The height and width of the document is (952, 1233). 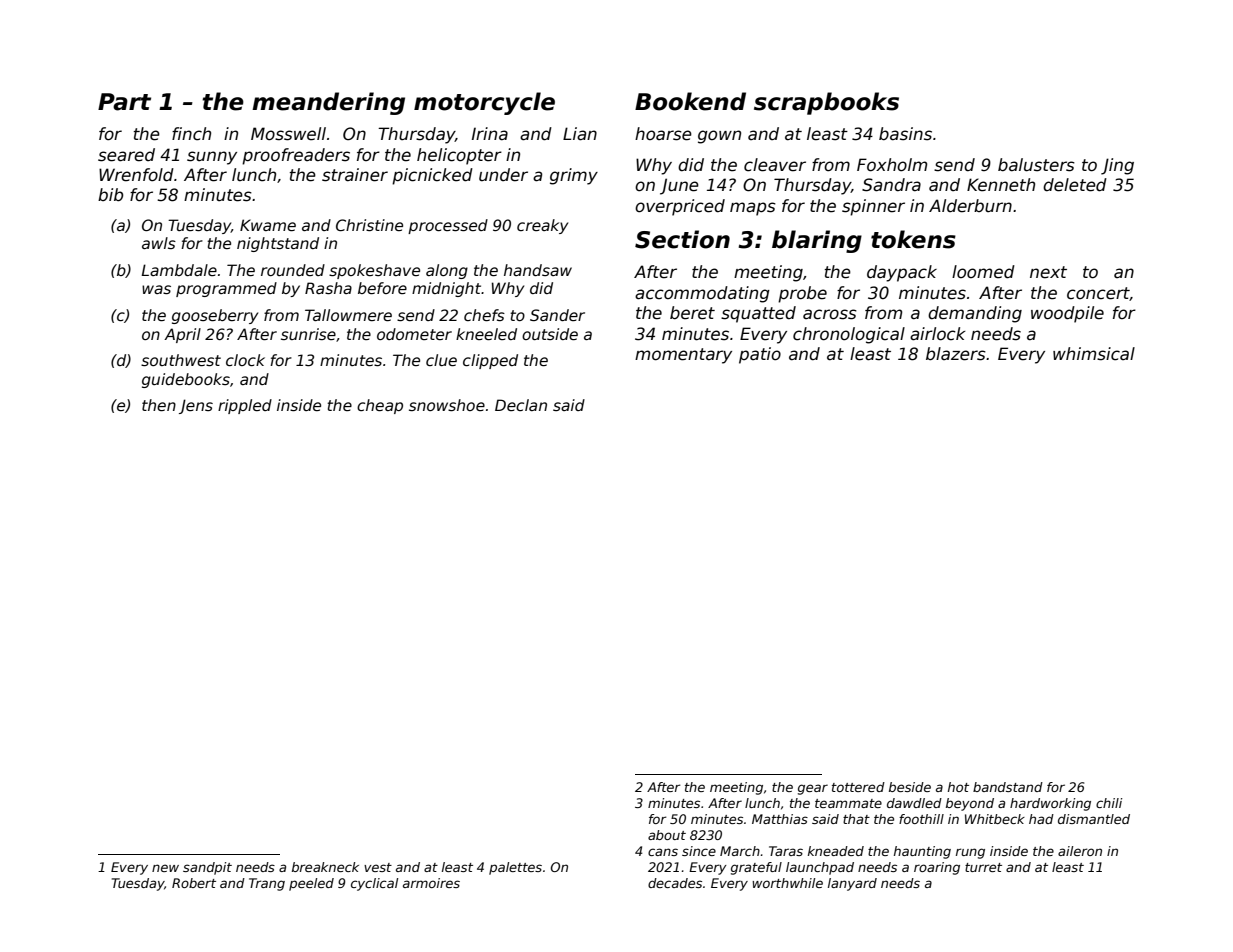 What do you see at coordinates (521, 405) in the document?
I see `Declan` at bounding box center [521, 405].
